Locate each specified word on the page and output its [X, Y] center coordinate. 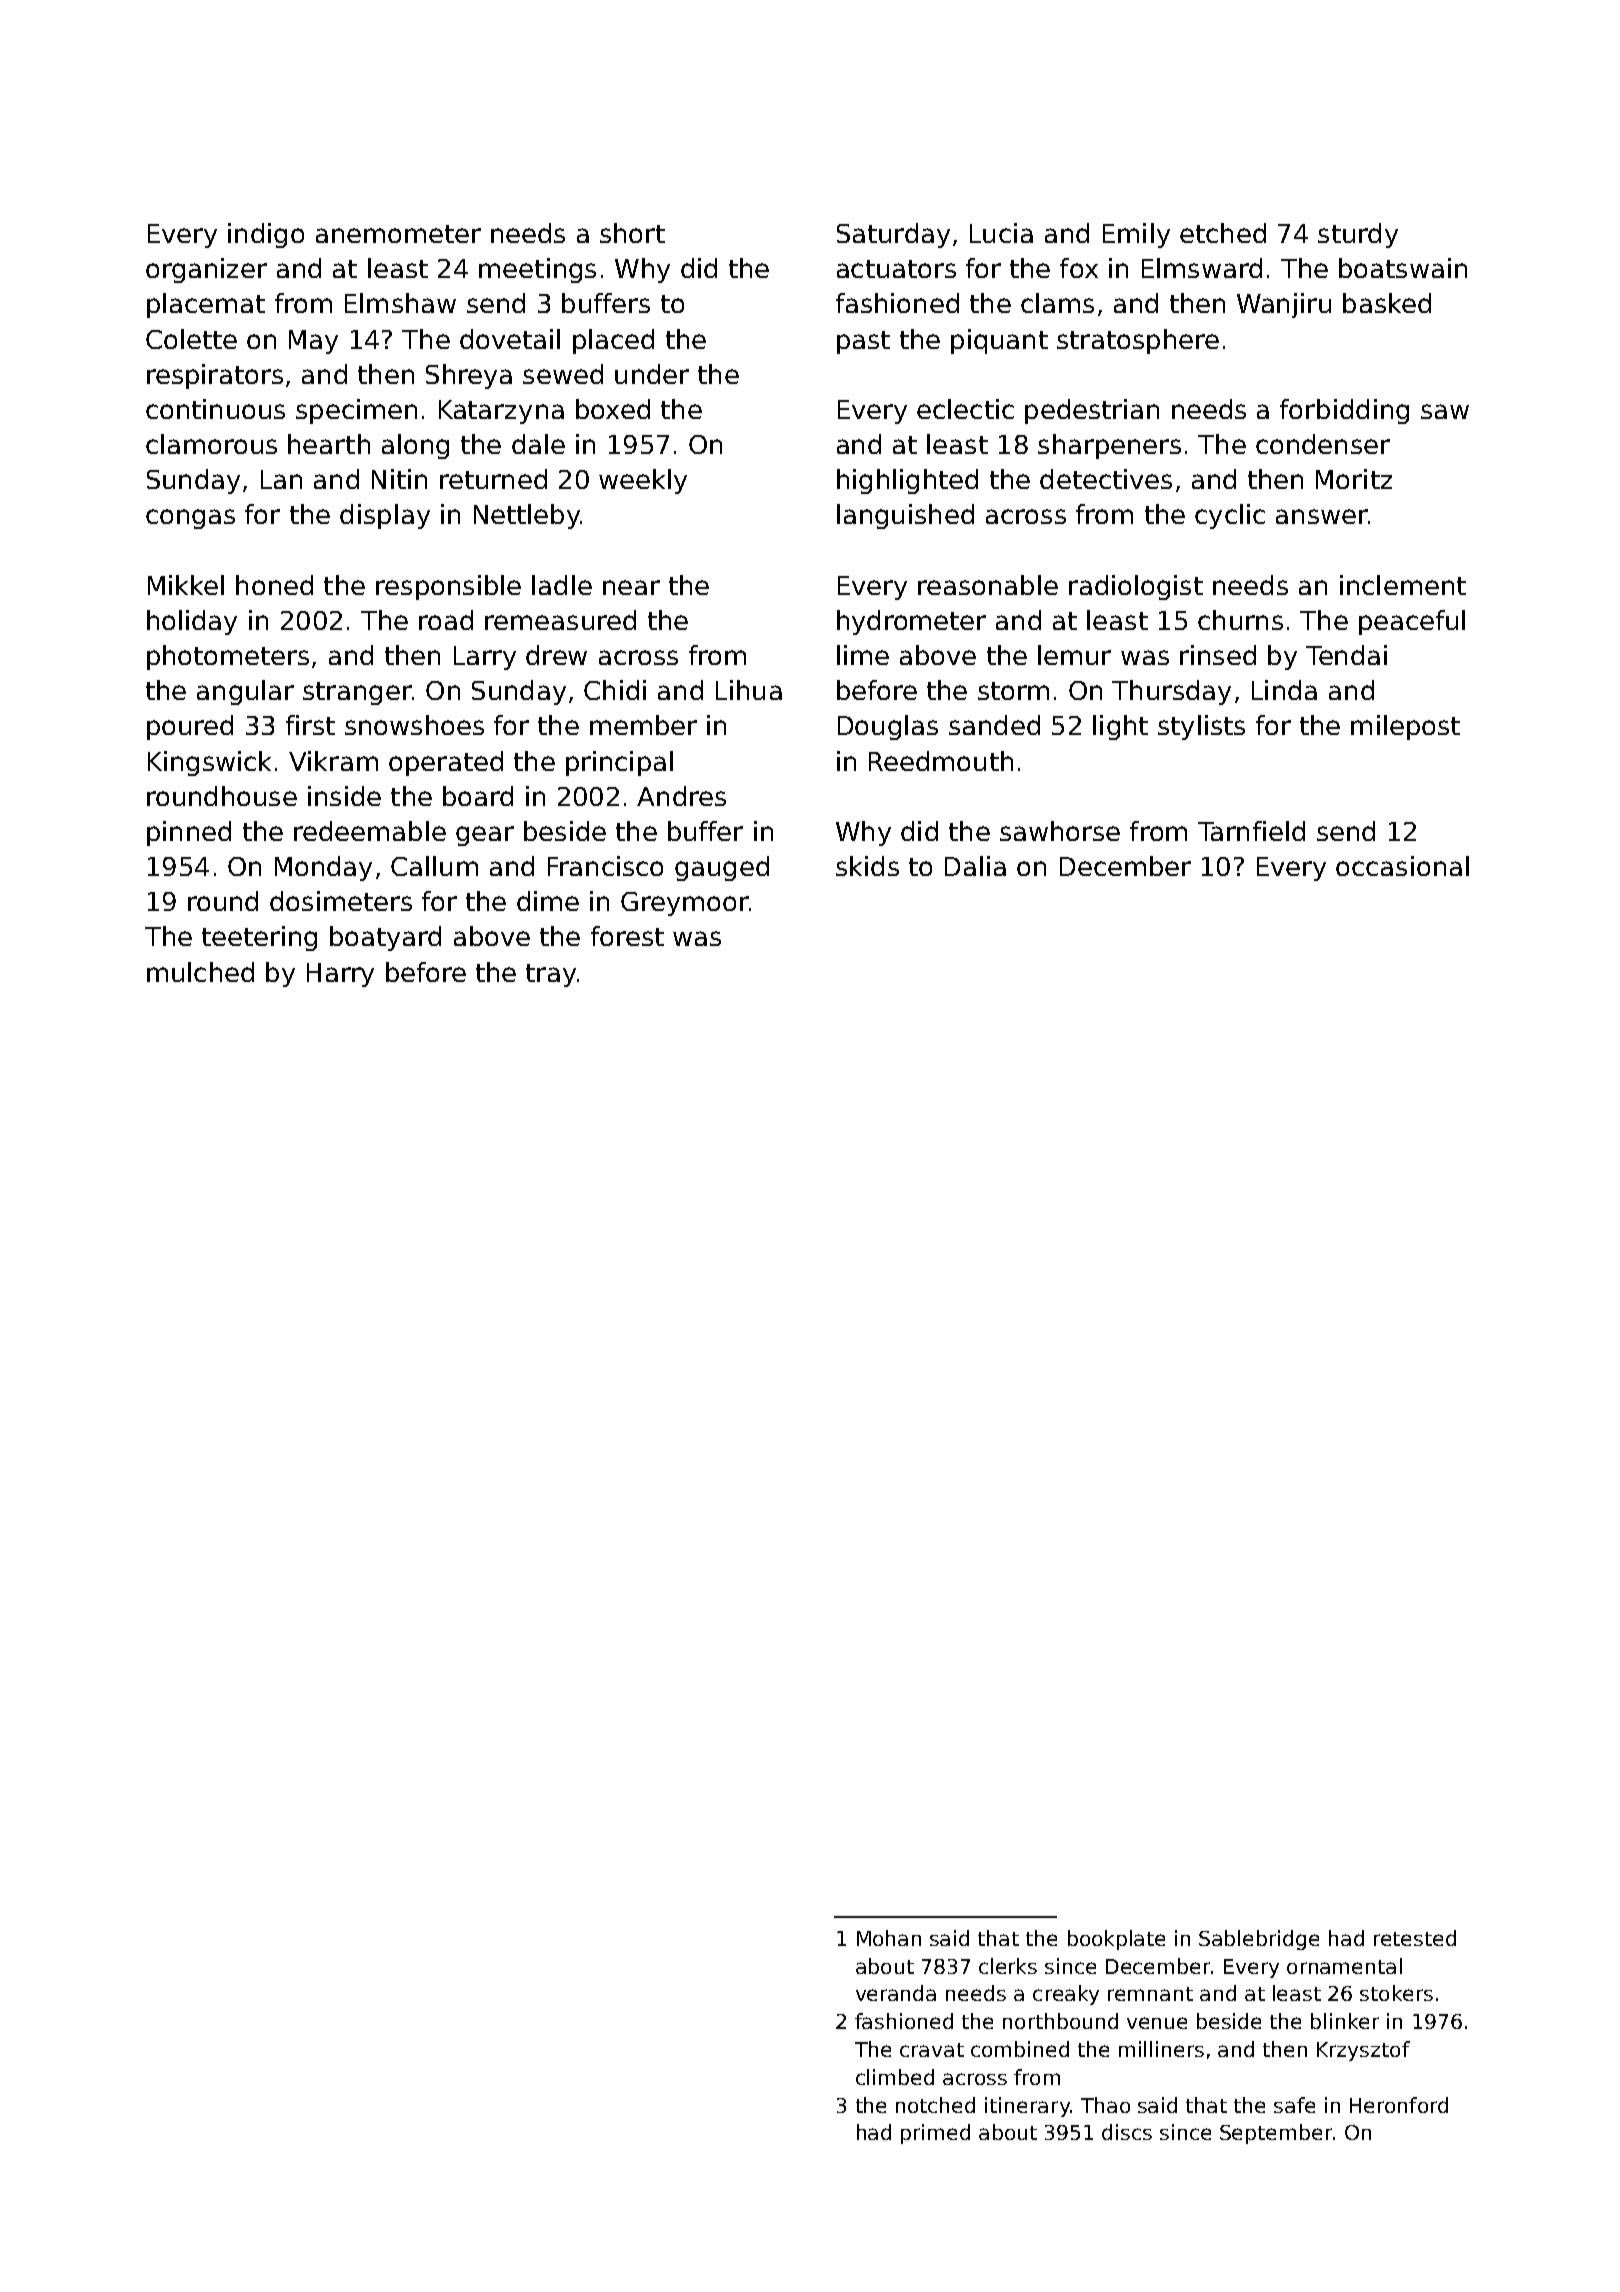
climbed [895, 2077]
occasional [1402, 866]
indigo [266, 235]
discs [1127, 2132]
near [631, 587]
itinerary [1027, 2107]
